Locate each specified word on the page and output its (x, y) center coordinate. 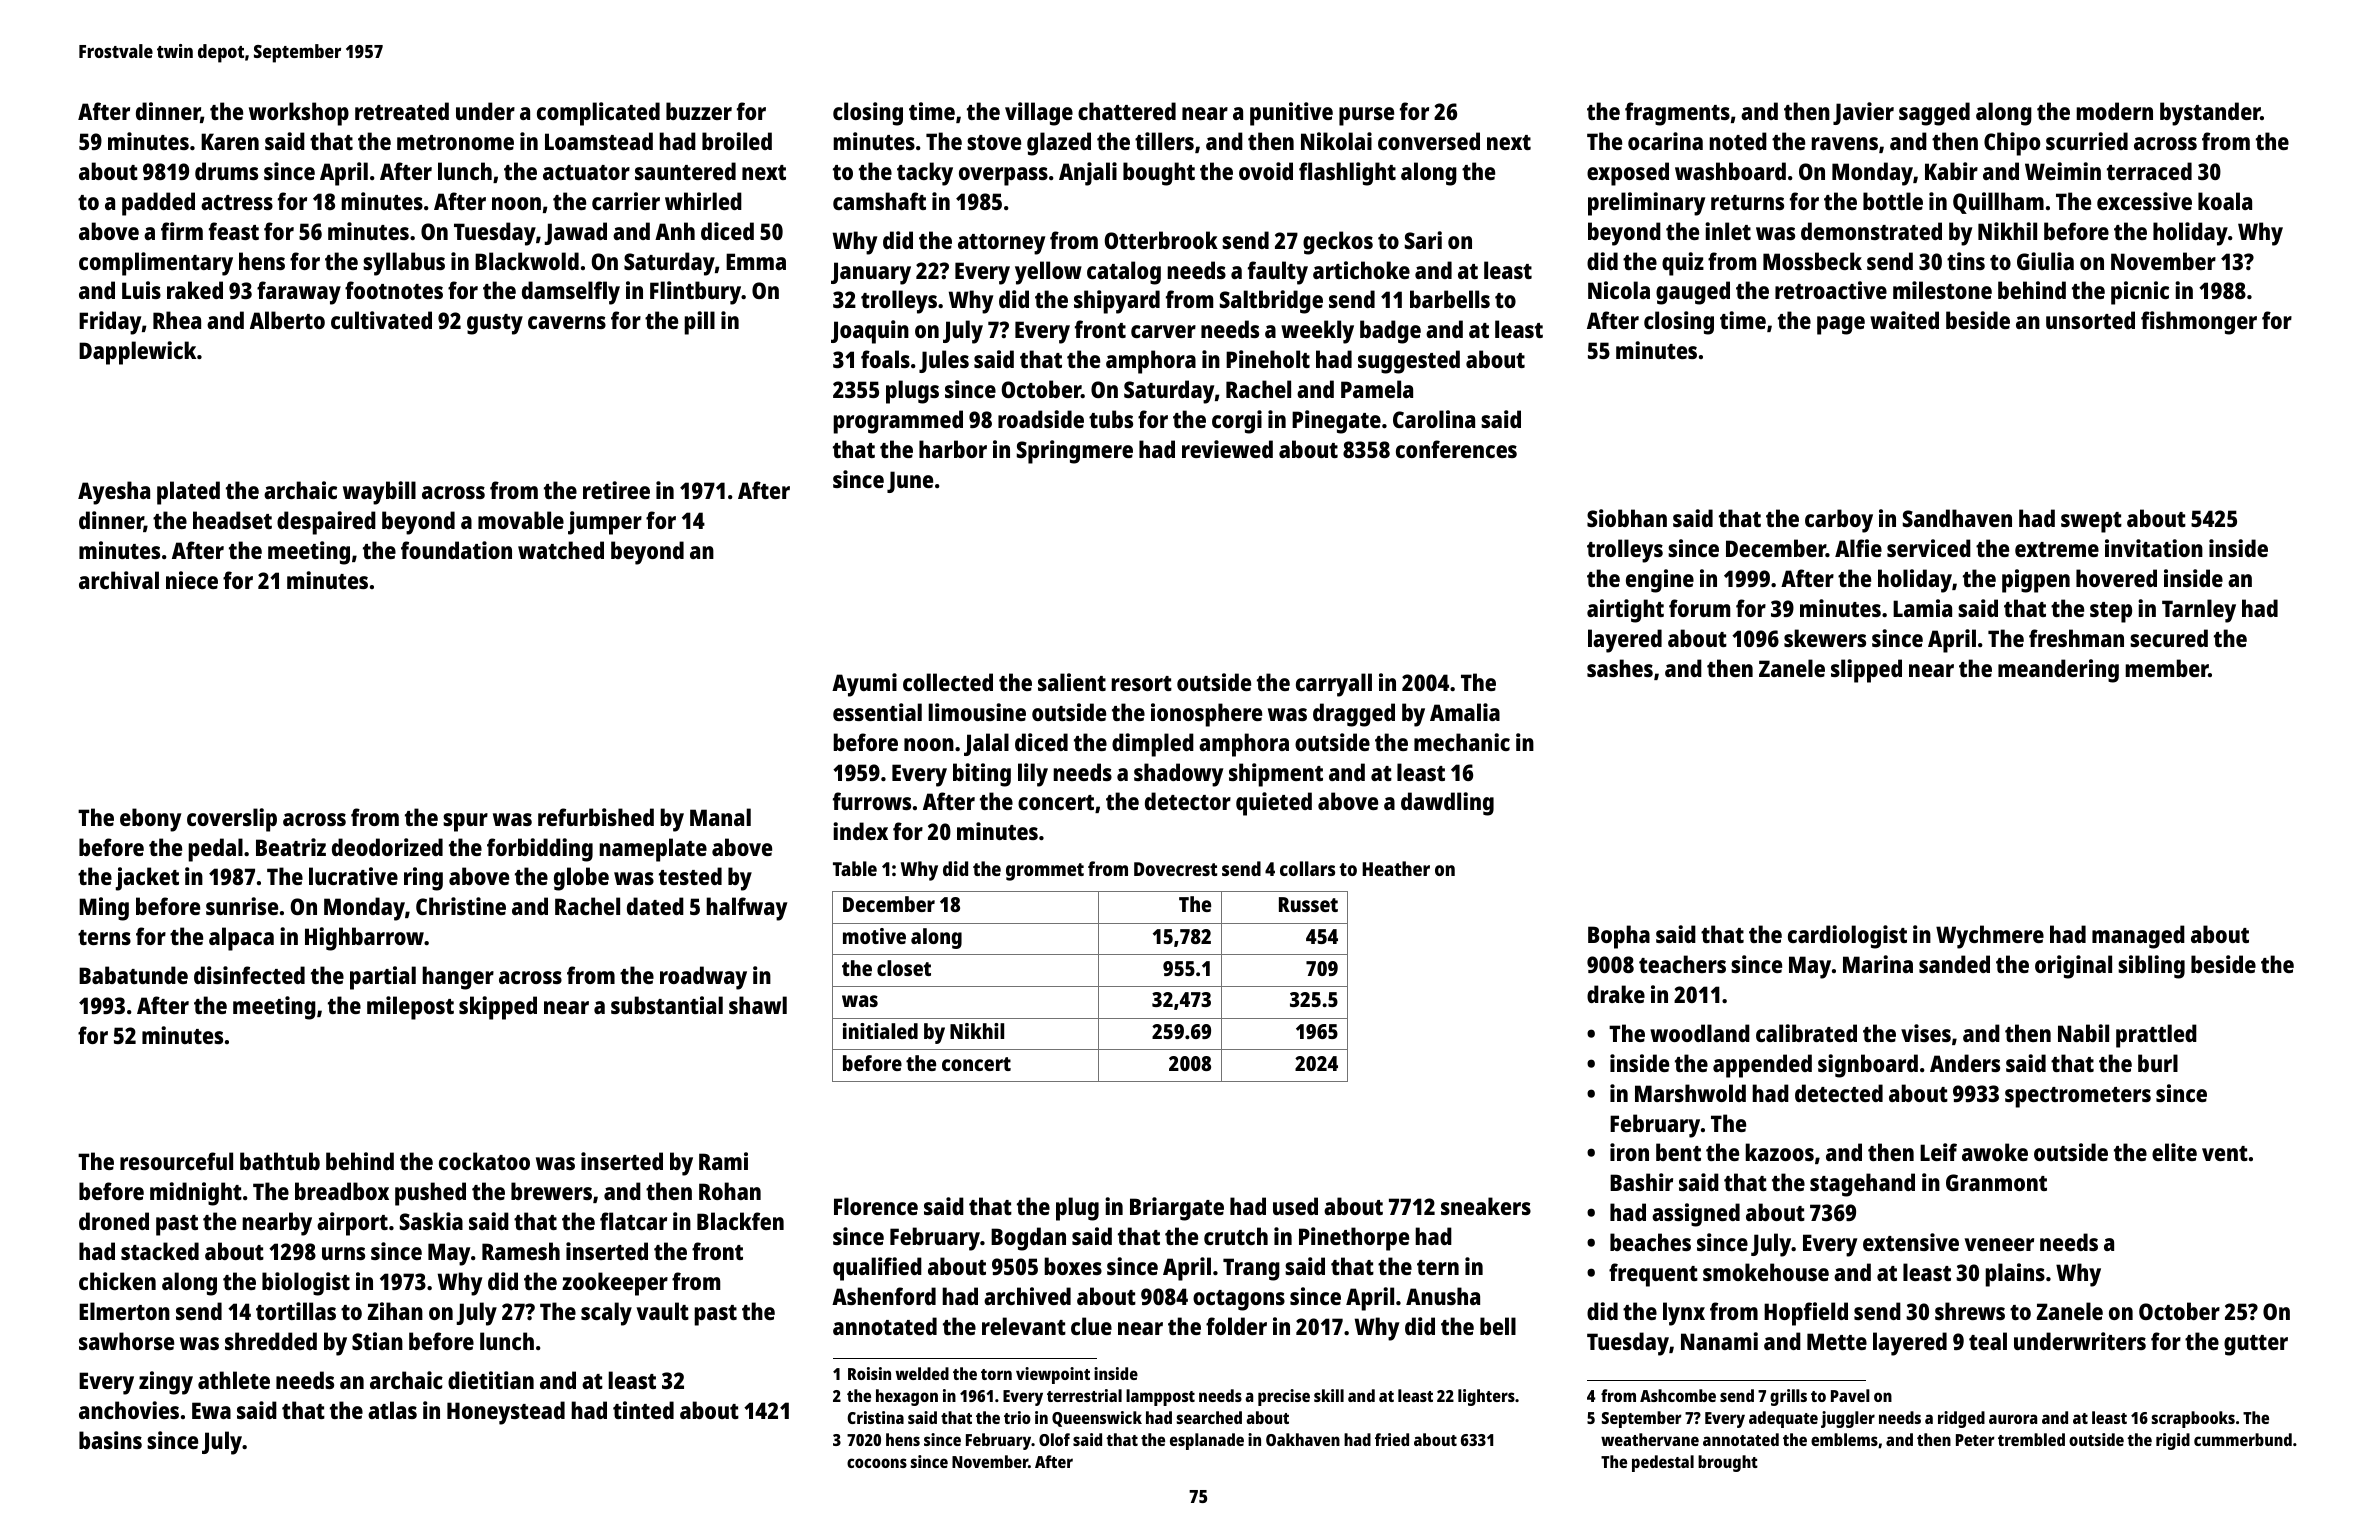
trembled (2031, 1439)
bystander (2210, 114)
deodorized (387, 847)
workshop (299, 114)
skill (1329, 1395)
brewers (551, 1191)
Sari (1423, 240)
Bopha (1619, 937)
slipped (1866, 671)
